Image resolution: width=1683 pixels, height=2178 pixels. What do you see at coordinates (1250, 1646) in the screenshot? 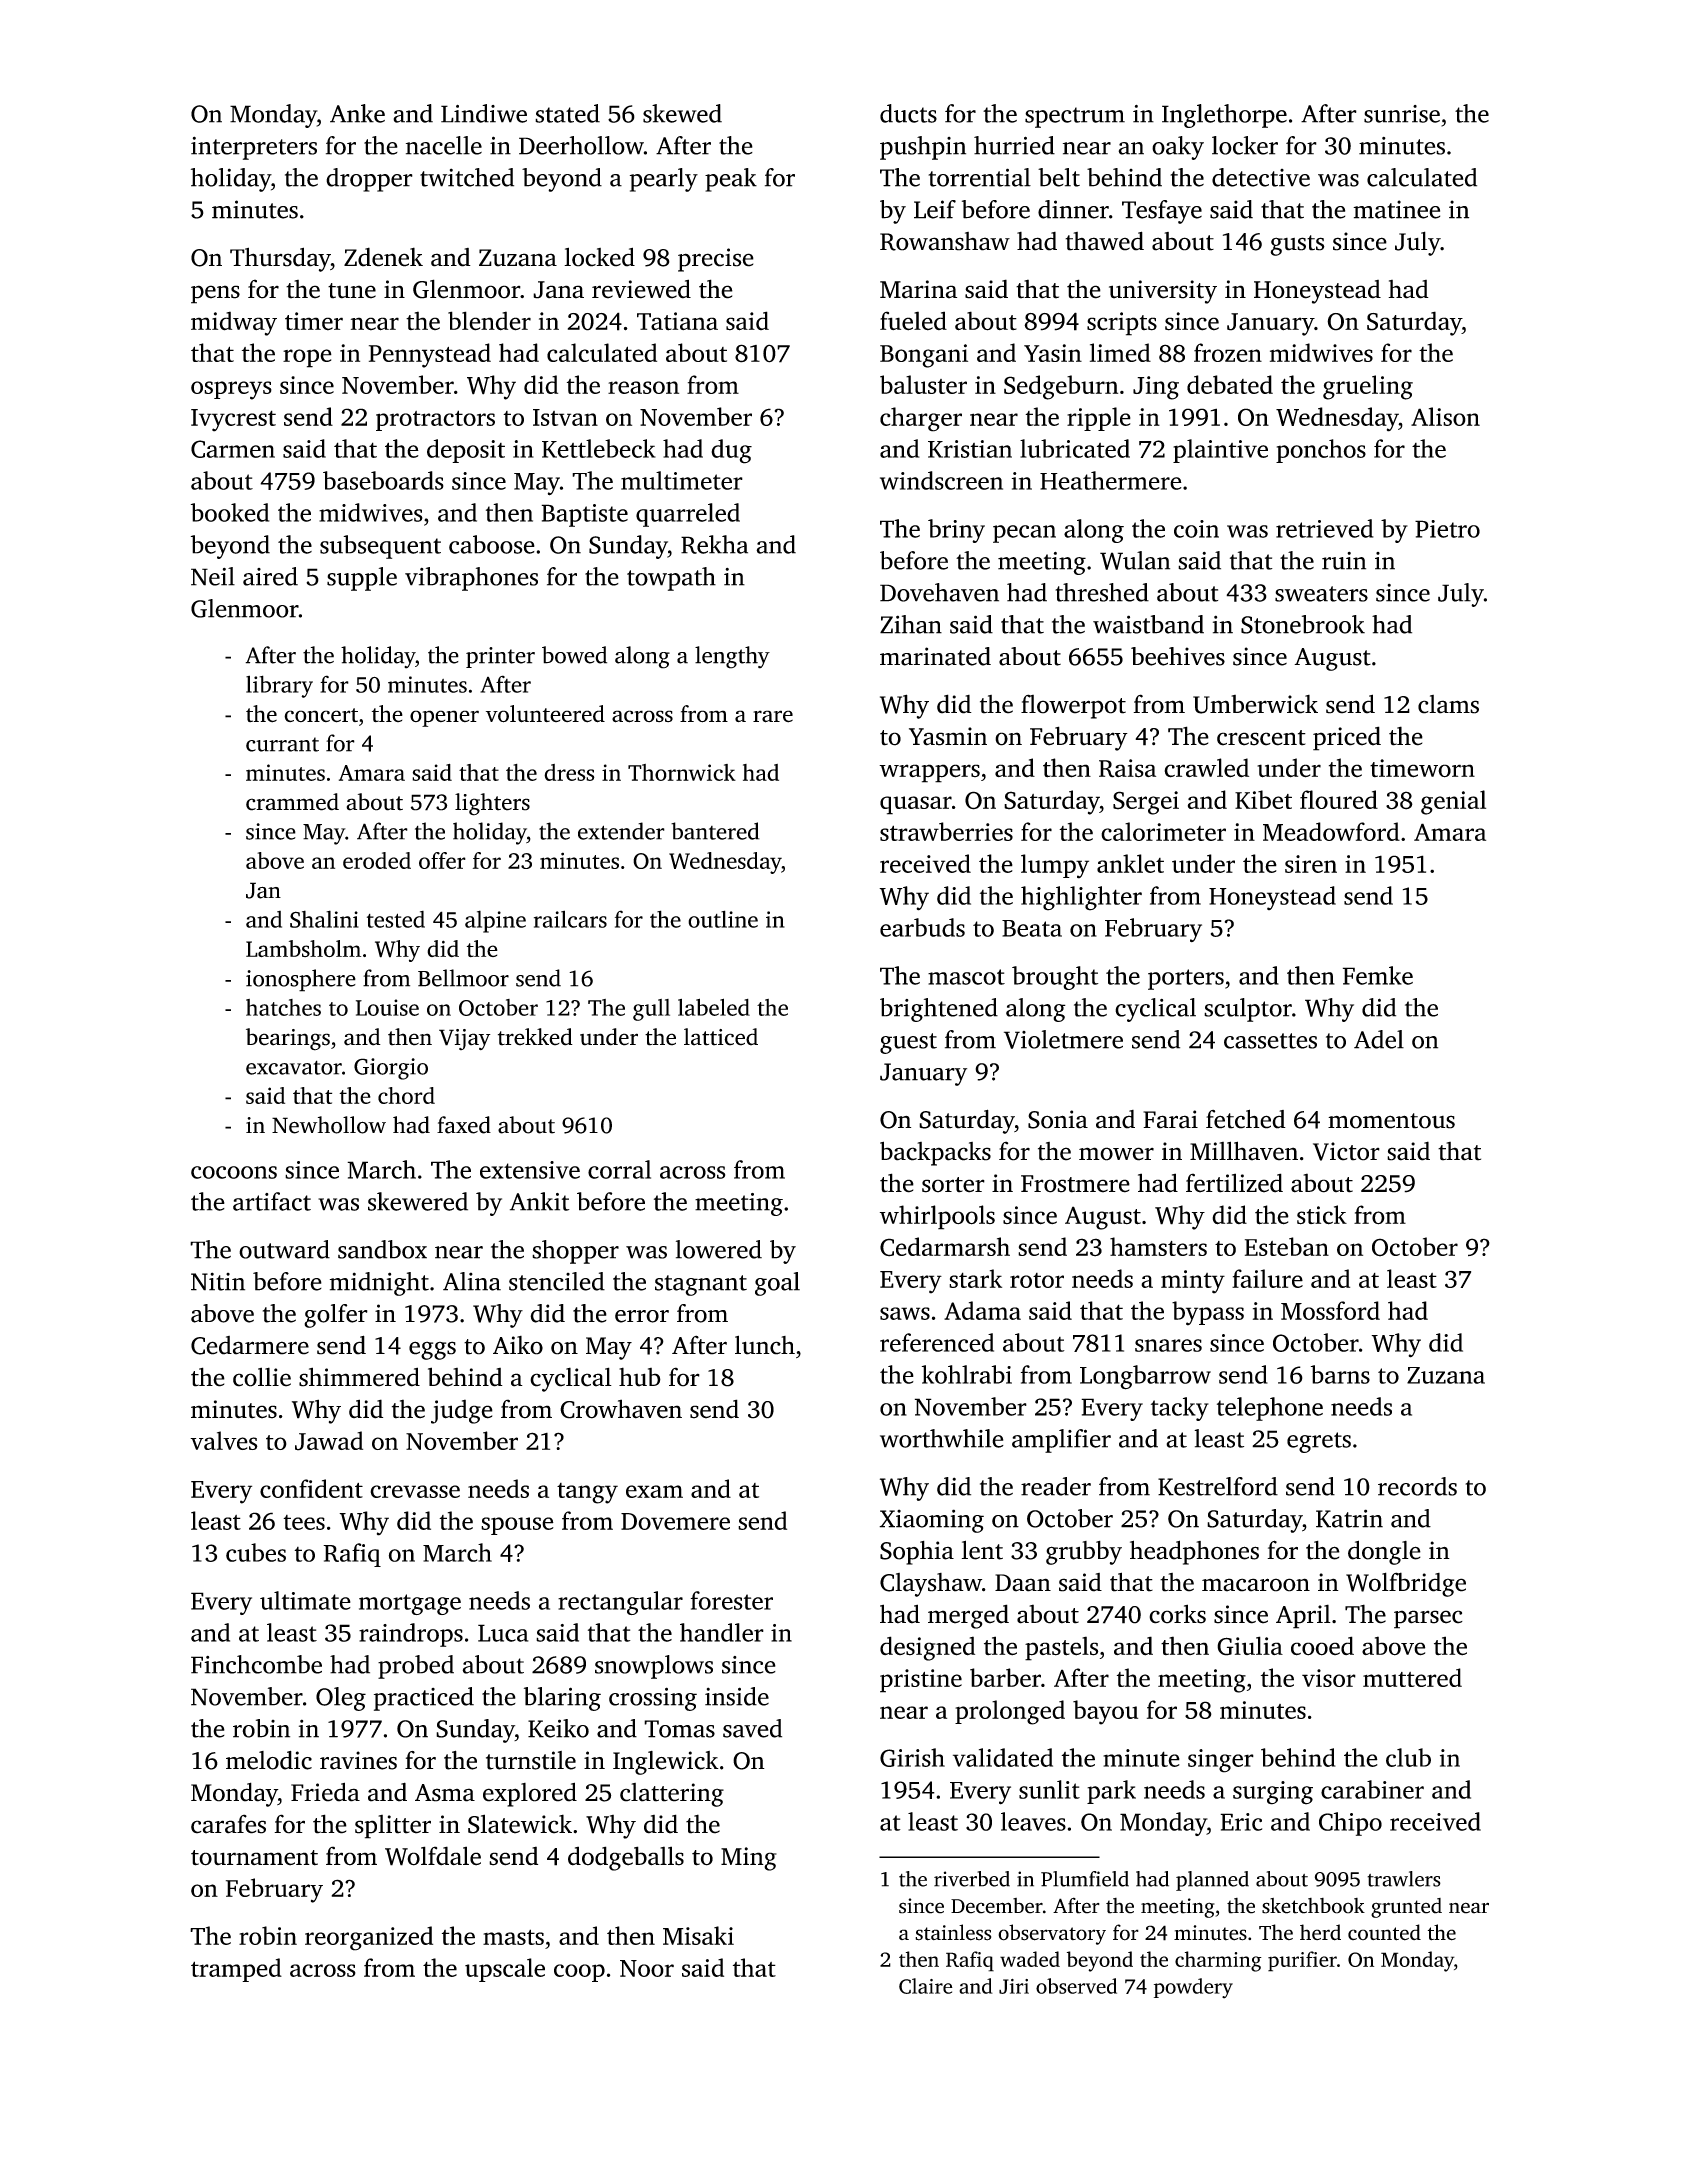
I see `Giulia` at bounding box center [1250, 1646].
